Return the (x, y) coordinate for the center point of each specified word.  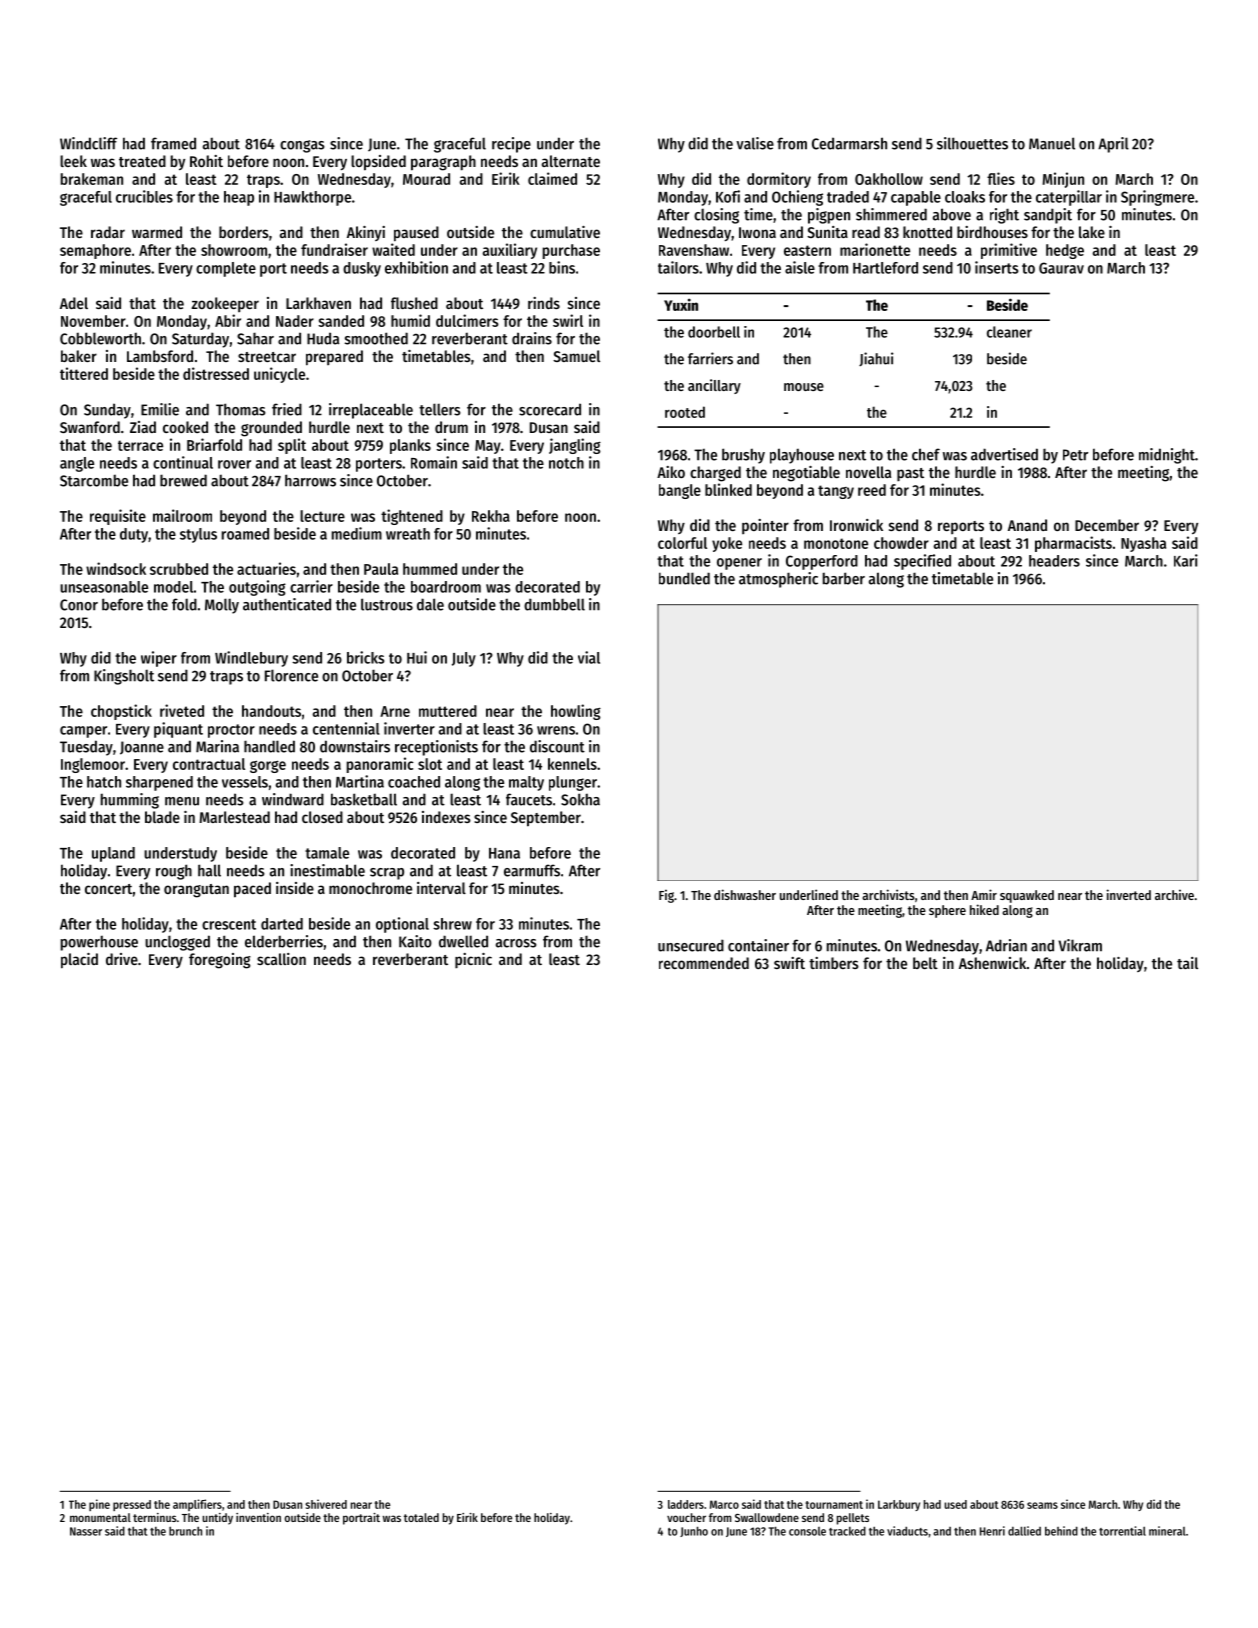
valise (755, 143)
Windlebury (251, 659)
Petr (1075, 455)
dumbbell (554, 604)
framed (173, 143)
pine (99, 1505)
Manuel (1052, 143)
